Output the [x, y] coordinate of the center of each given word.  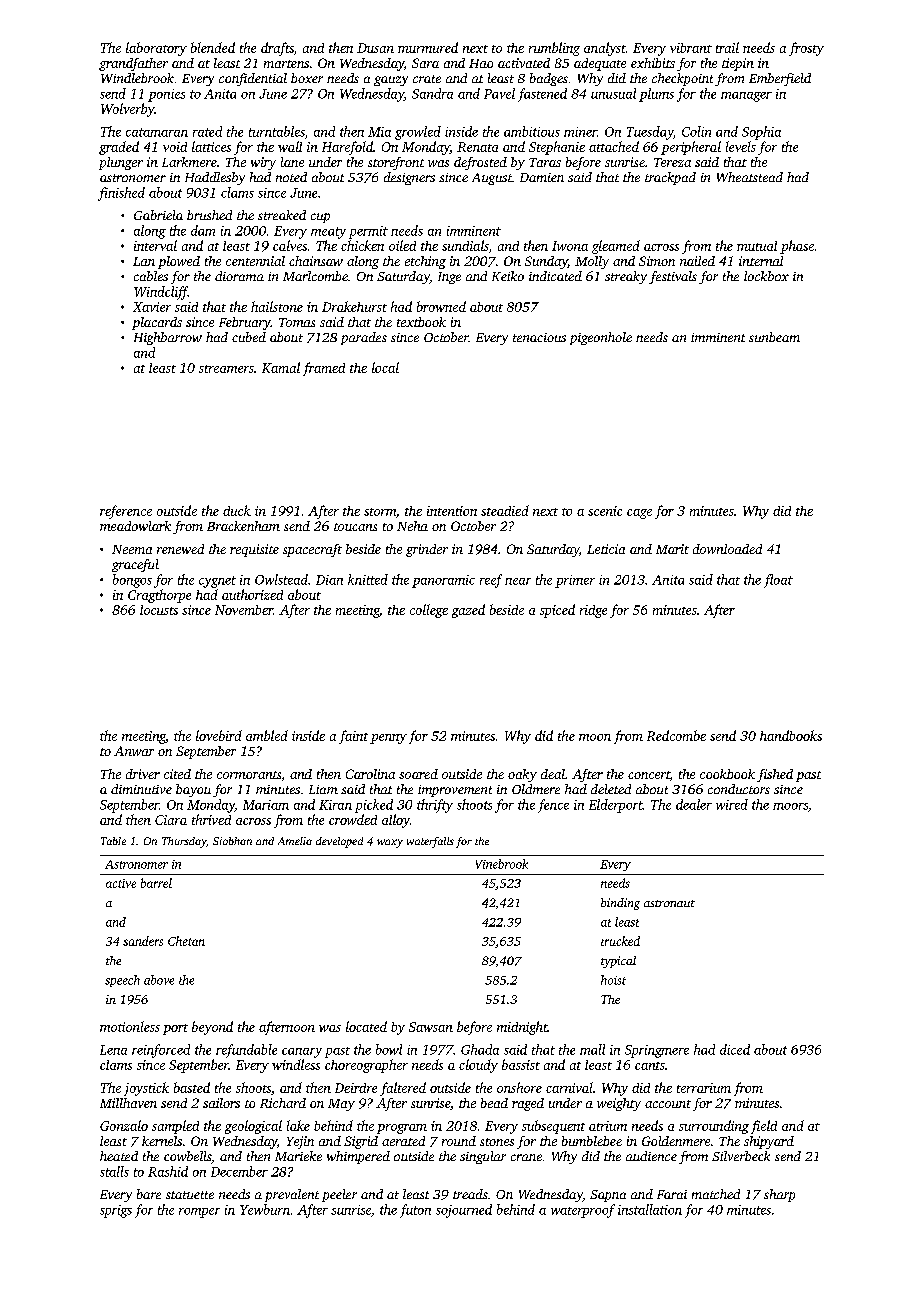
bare [149, 1194]
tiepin [738, 64]
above [159, 980]
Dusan [375, 48]
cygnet [217, 582]
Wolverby [127, 110]
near [518, 581]
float [778, 581]
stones [497, 1142]
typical [618, 962]
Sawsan [431, 1027]
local [385, 367]
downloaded [727, 549]
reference [126, 512]
